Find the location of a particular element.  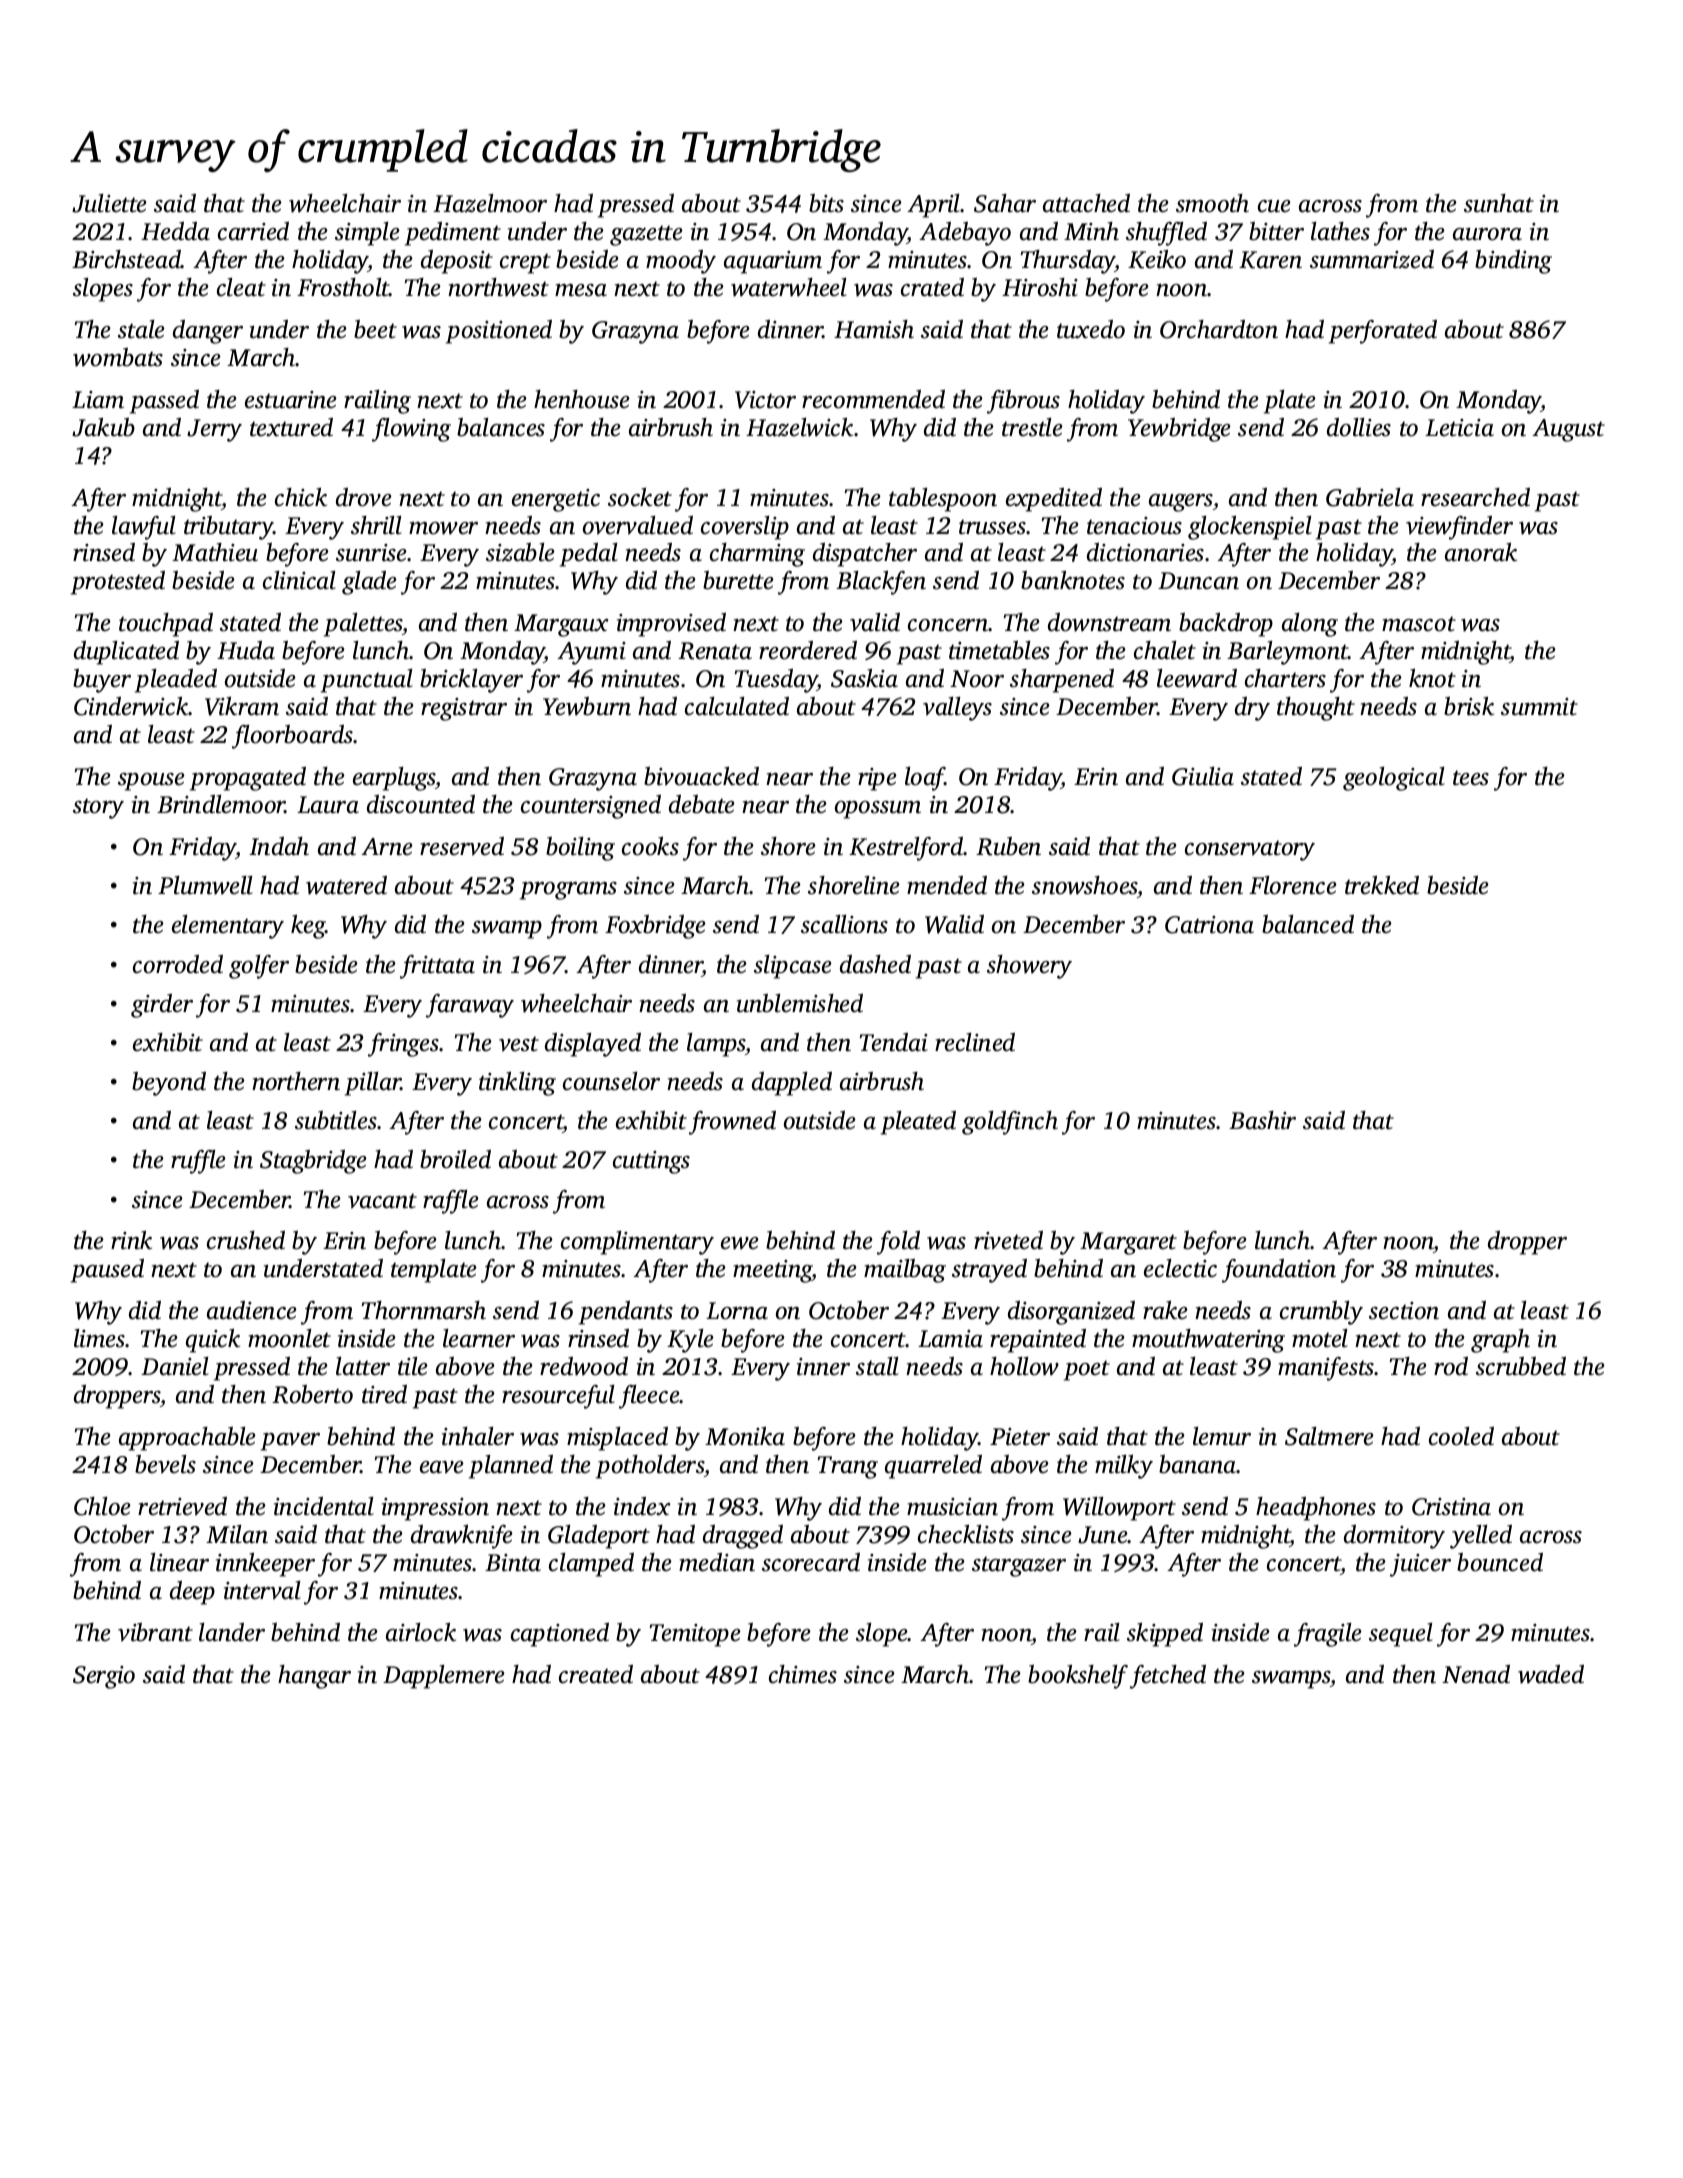

eclectic is located at coordinates (1180, 1268).
